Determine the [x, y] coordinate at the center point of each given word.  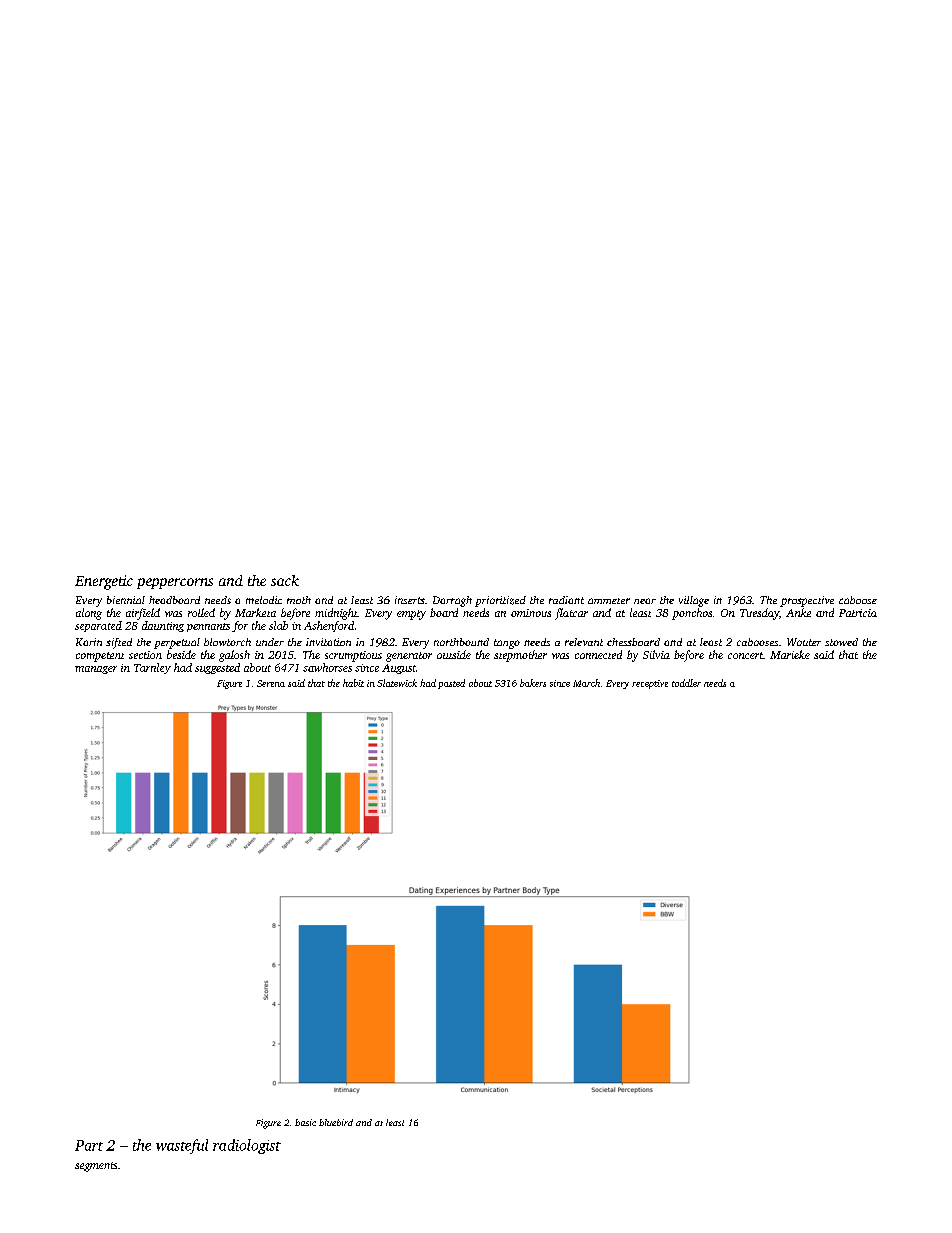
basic [305, 1122]
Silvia [656, 654]
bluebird [336, 1122]
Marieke [790, 654]
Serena [271, 683]
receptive [650, 684]
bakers [533, 683]
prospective [807, 601]
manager [96, 670]
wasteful [182, 1146]
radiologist [247, 1146]
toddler [686, 683]
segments [96, 1167]
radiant [566, 600]
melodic [264, 600]
